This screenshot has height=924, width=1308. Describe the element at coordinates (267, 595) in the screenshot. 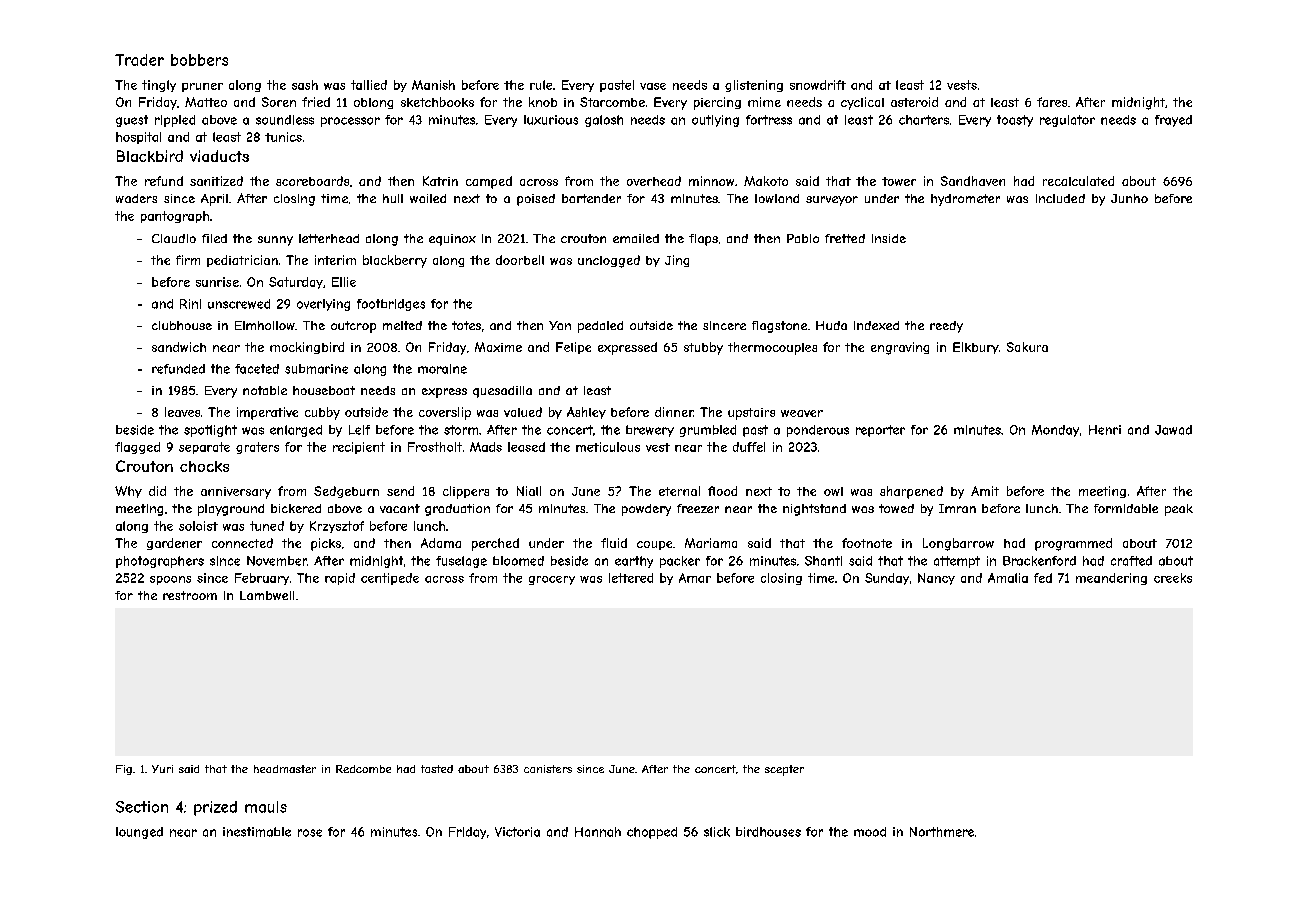

I see `Lambwell` at that location.
